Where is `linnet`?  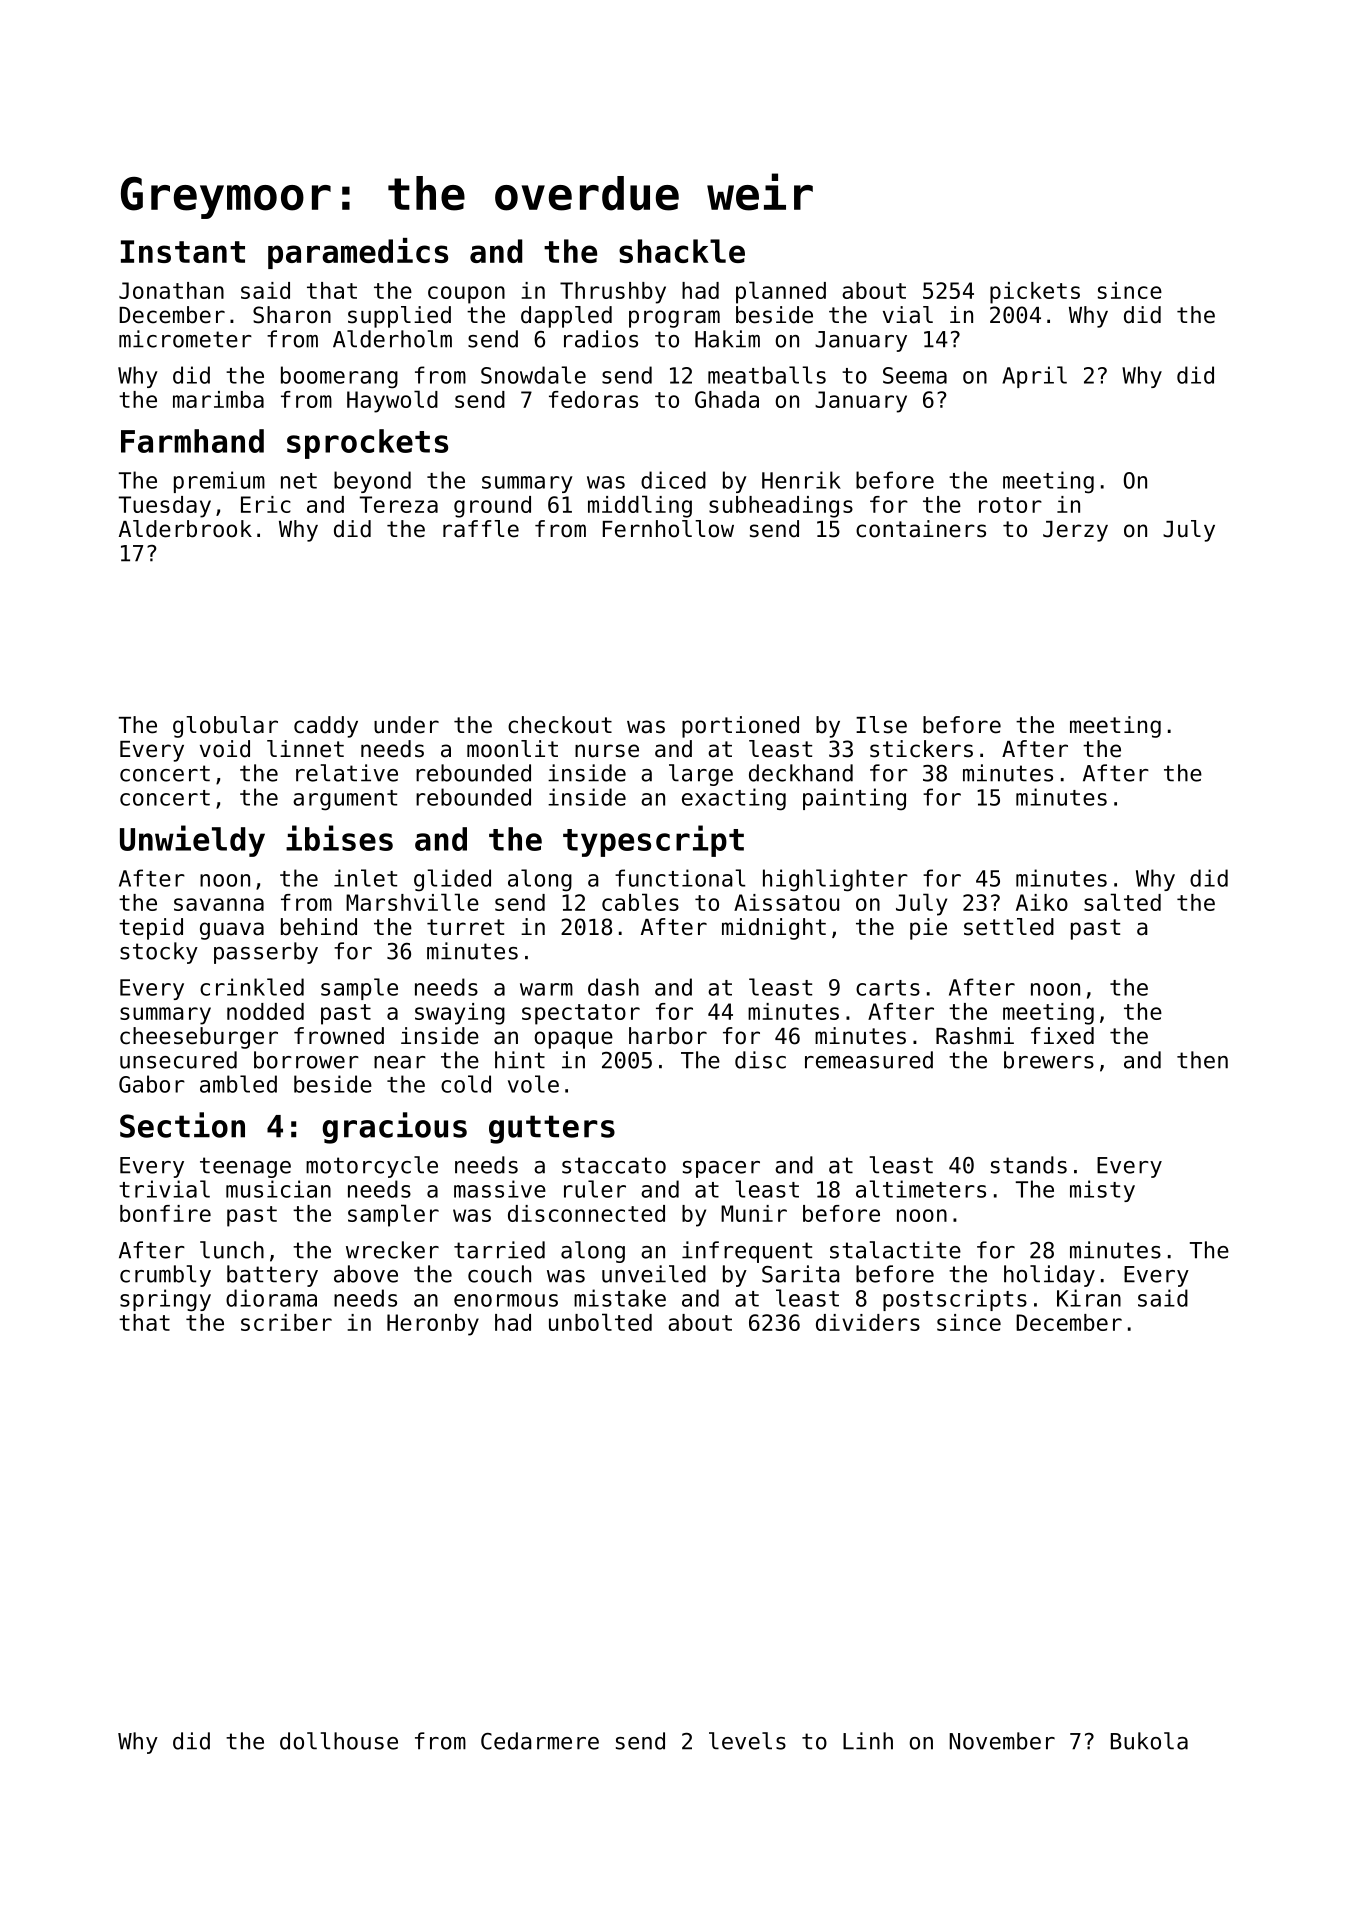 linnet is located at coordinates (305, 749).
